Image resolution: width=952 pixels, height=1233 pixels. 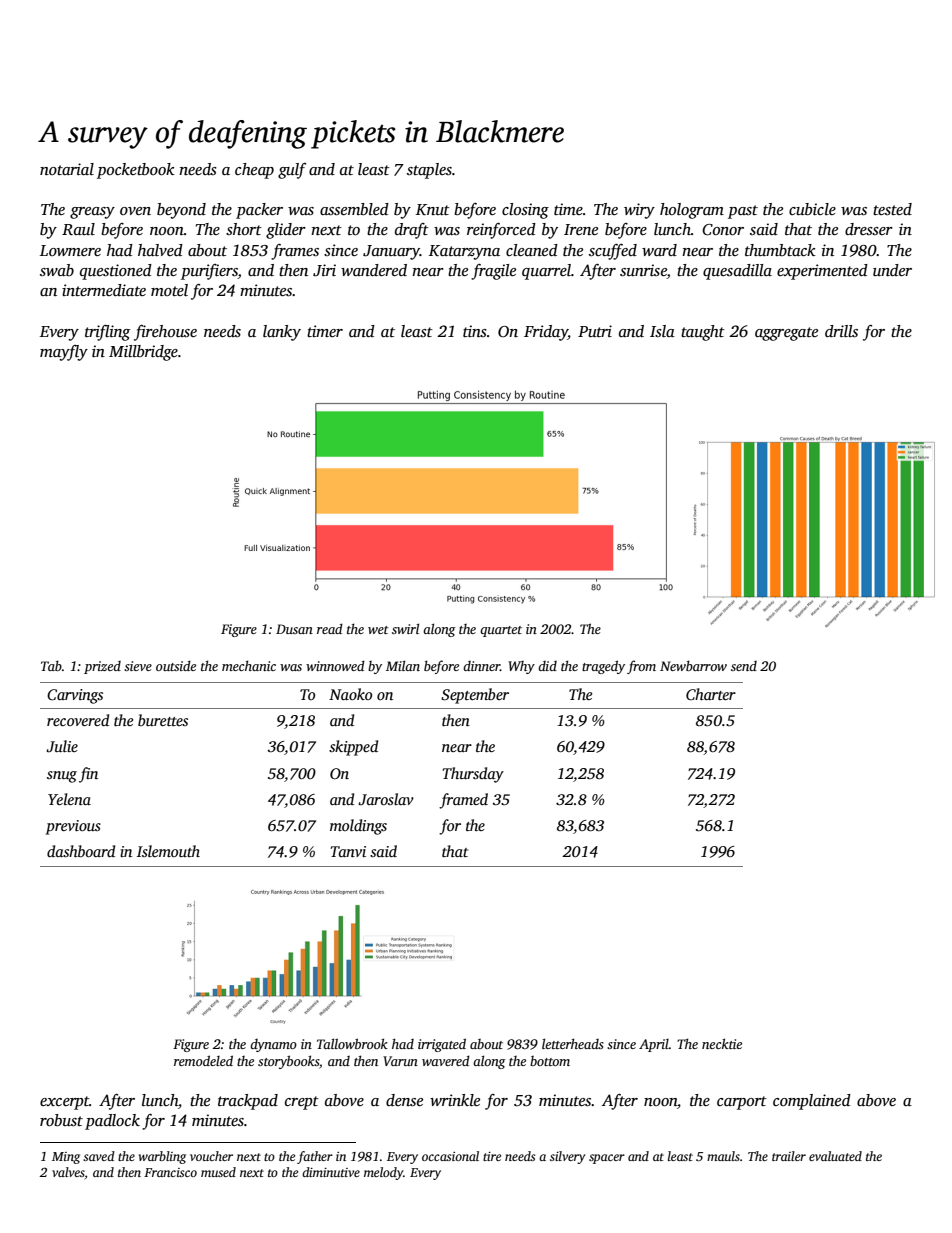 I want to click on dashboard, so click(x=81, y=851).
